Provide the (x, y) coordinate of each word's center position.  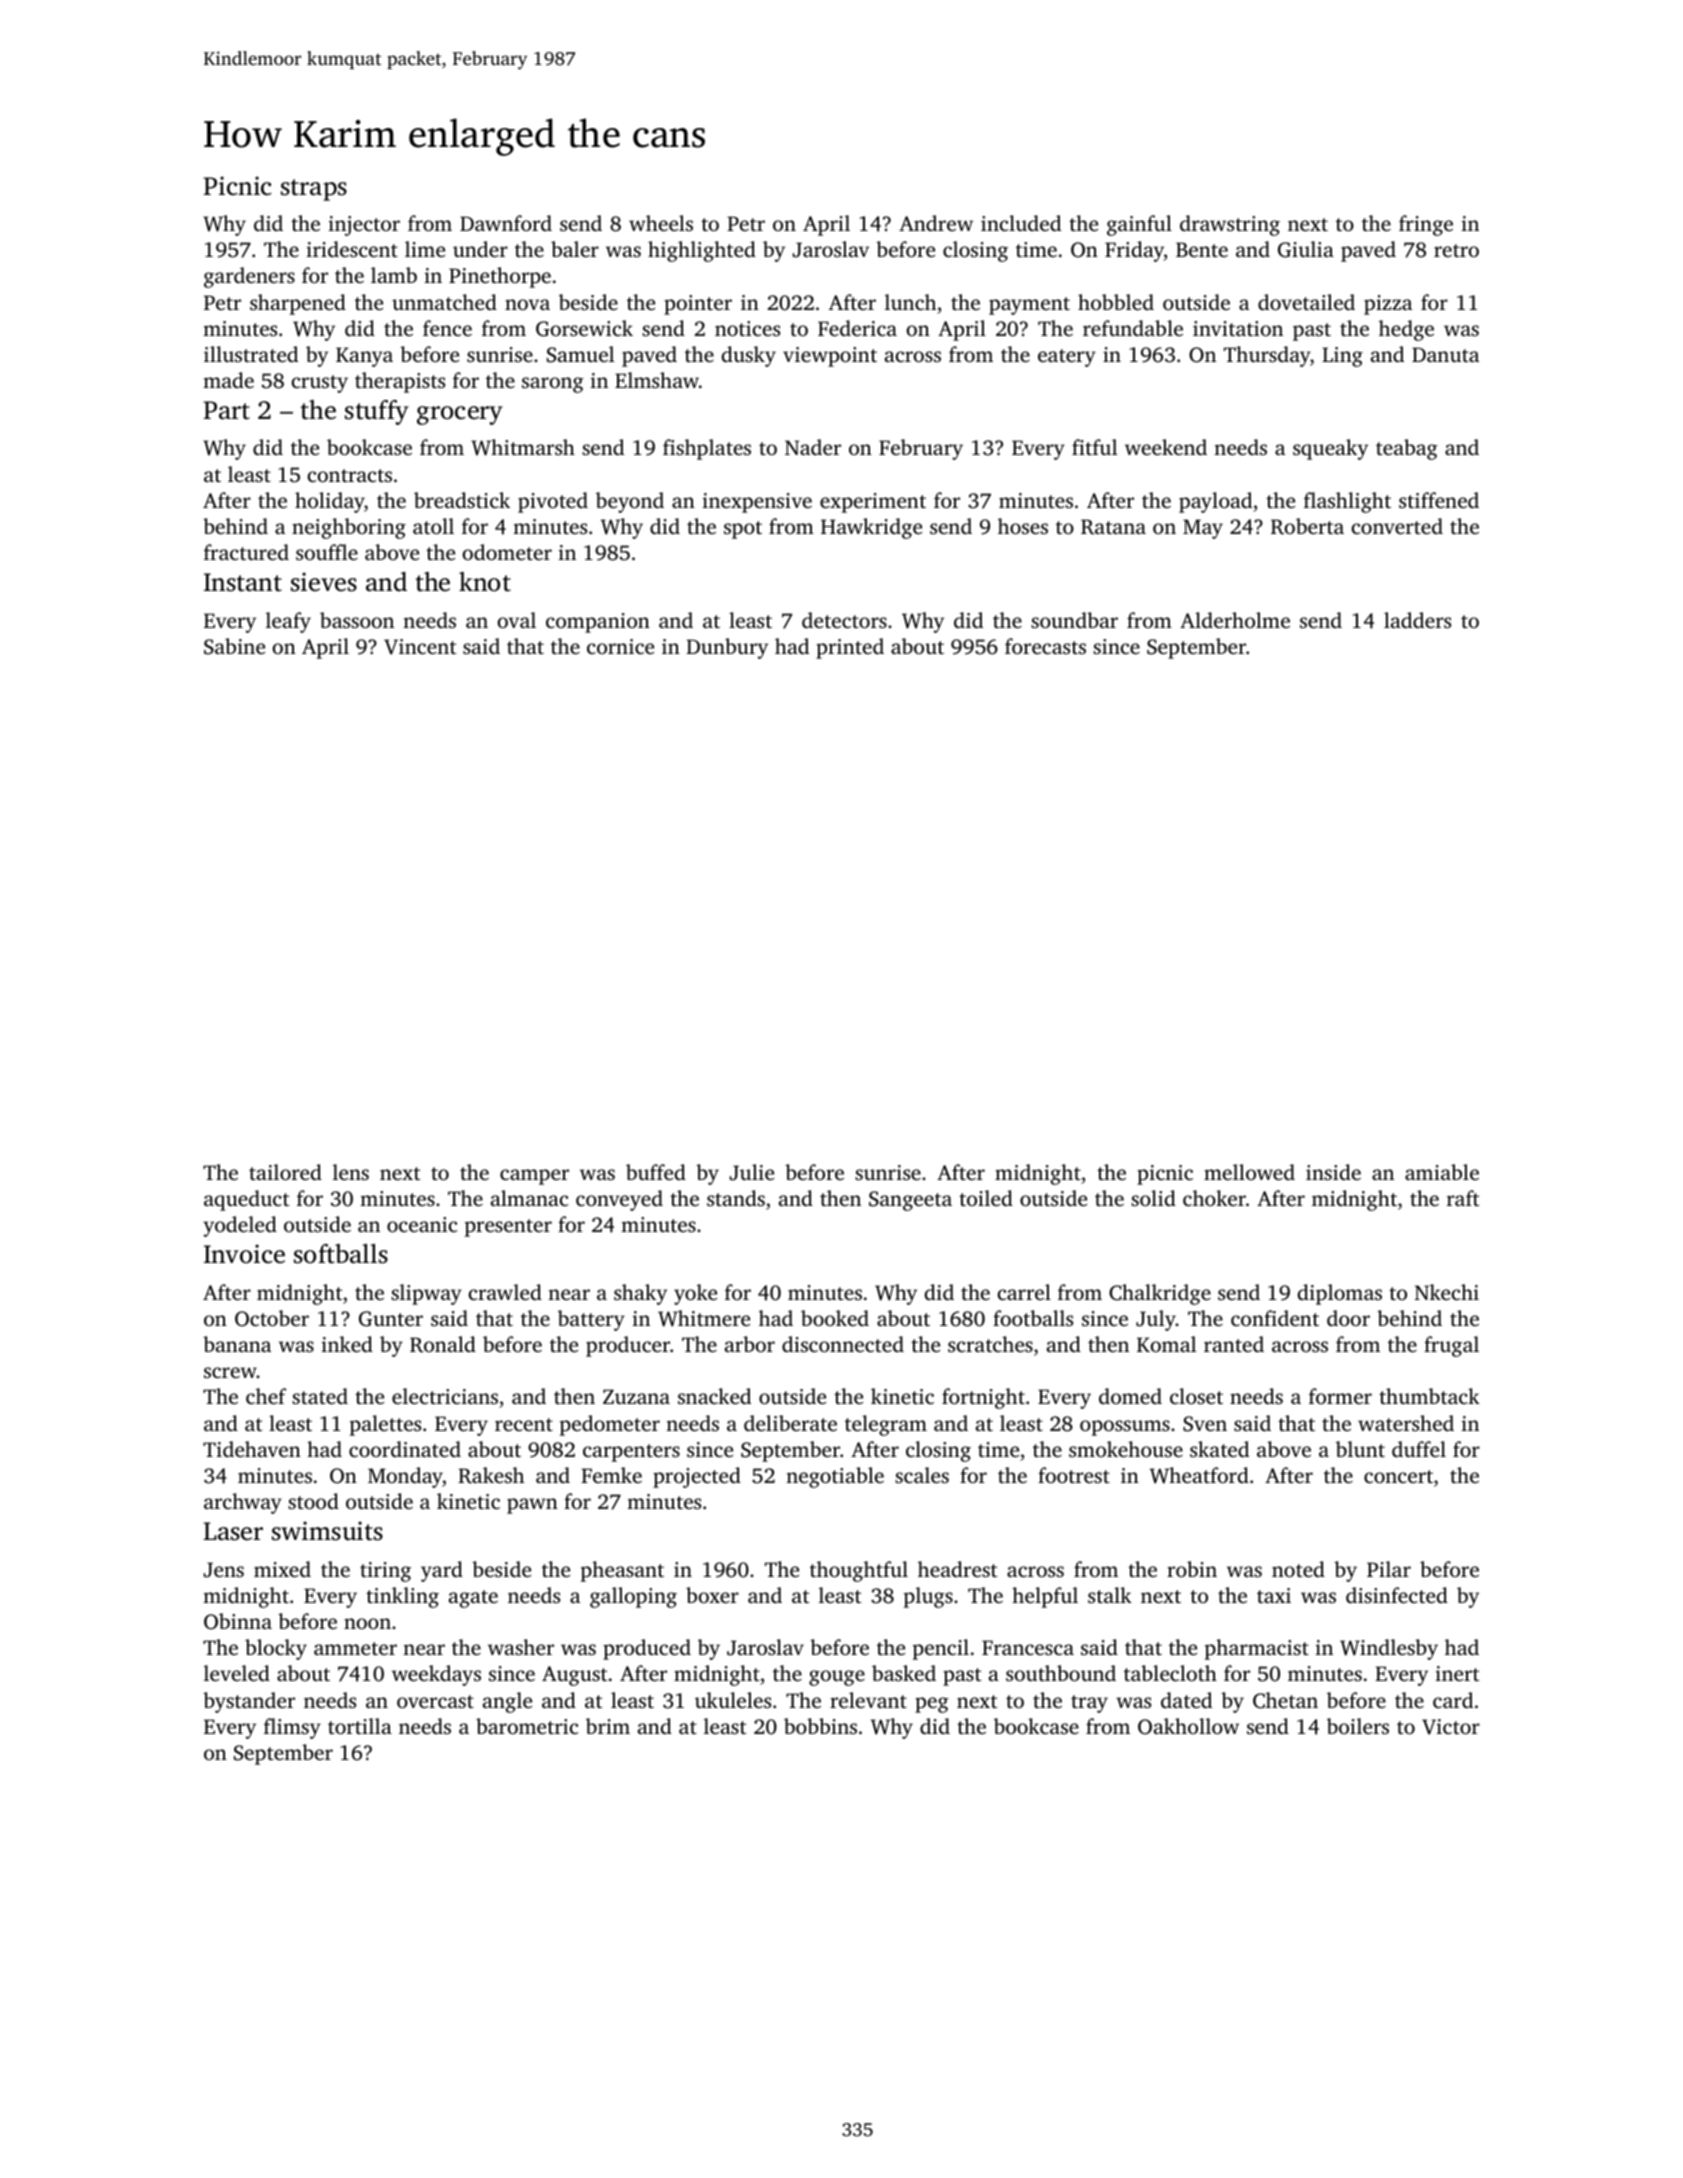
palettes (385, 1425)
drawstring (1230, 225)
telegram (886, 1425)
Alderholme (1235, 620)
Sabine (234, 646)
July (1156, 1320)
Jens (224, 1570)
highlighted (702, 251)
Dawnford (506, 223)
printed (850, 648)
